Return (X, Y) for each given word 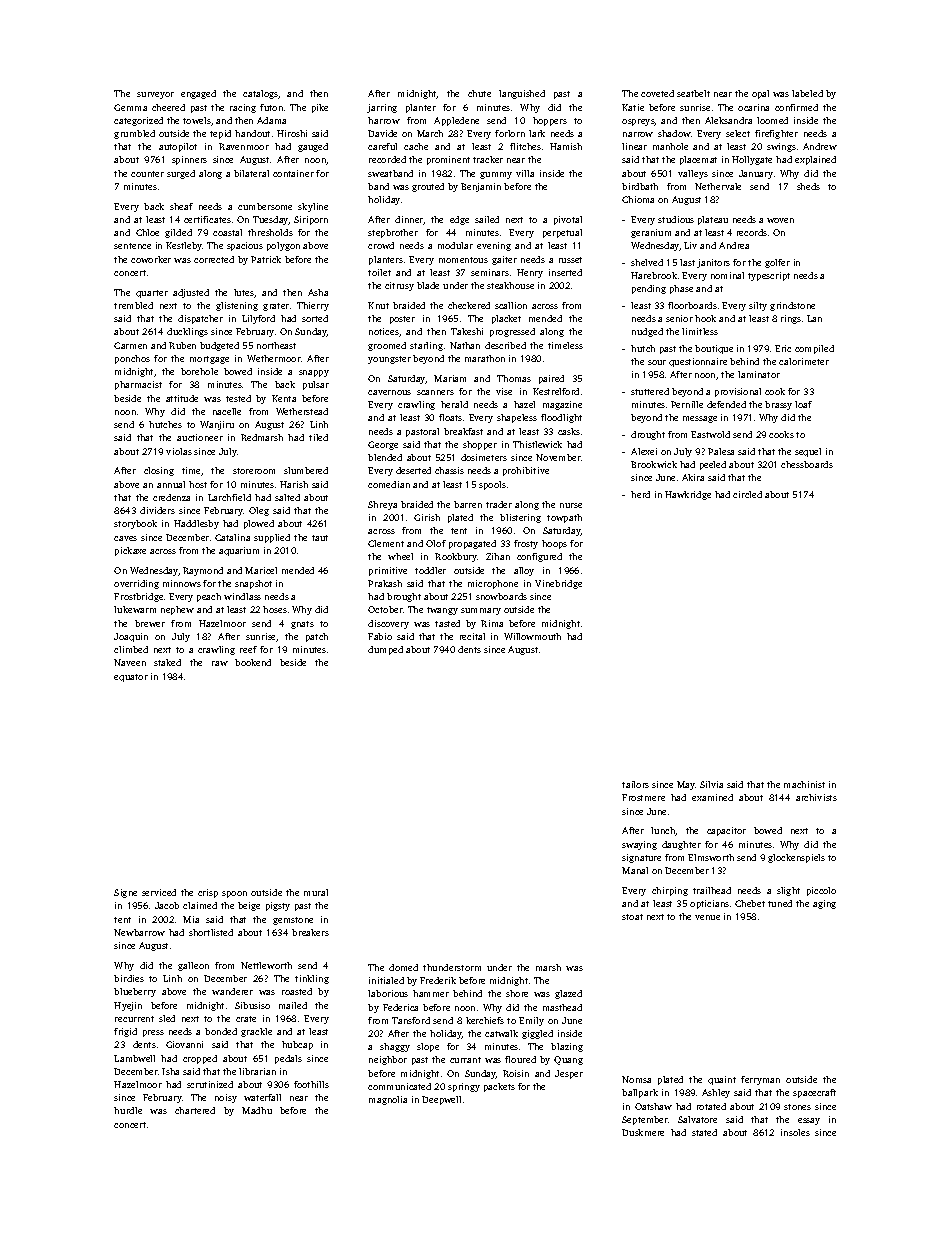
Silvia (711, 784)
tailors (635, 784)
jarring (382, 108)
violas (179, 451)
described (505, 345)
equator (131, 678)
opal (760, 94)
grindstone (792, 306)
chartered (195, 1110)
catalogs (260, 94)
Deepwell (441, 1100)
